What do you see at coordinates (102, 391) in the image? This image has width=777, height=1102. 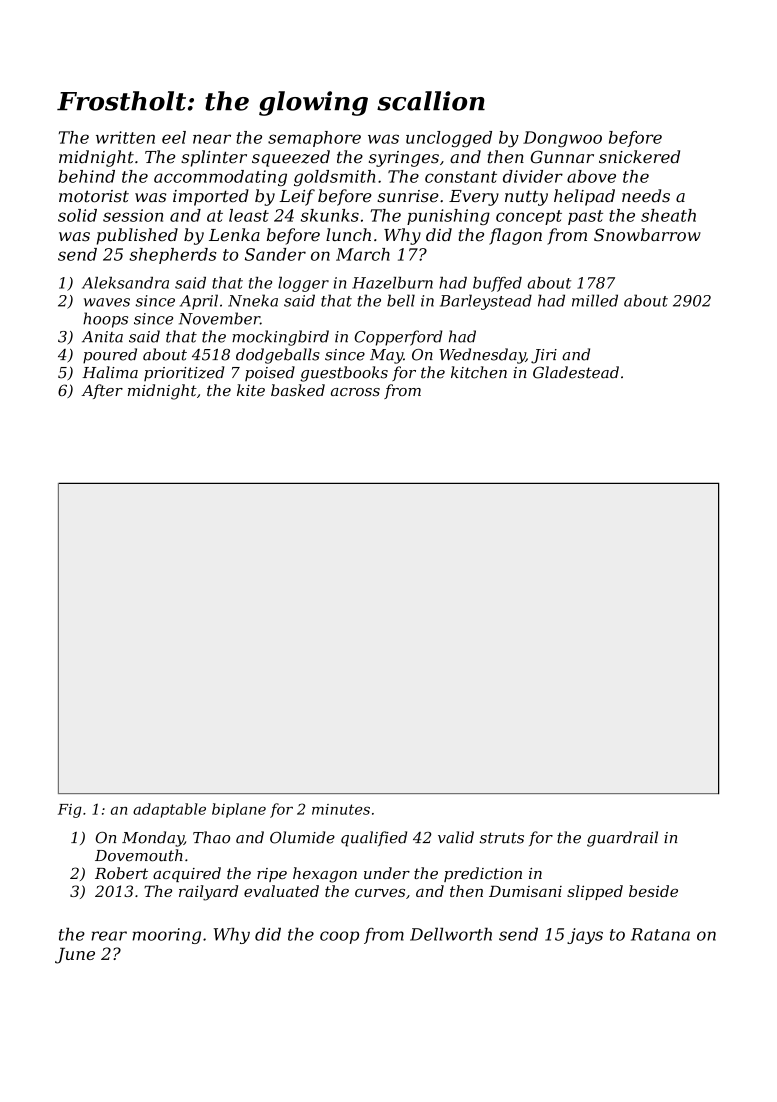 I see `After` at bounding box center [102, 391].
